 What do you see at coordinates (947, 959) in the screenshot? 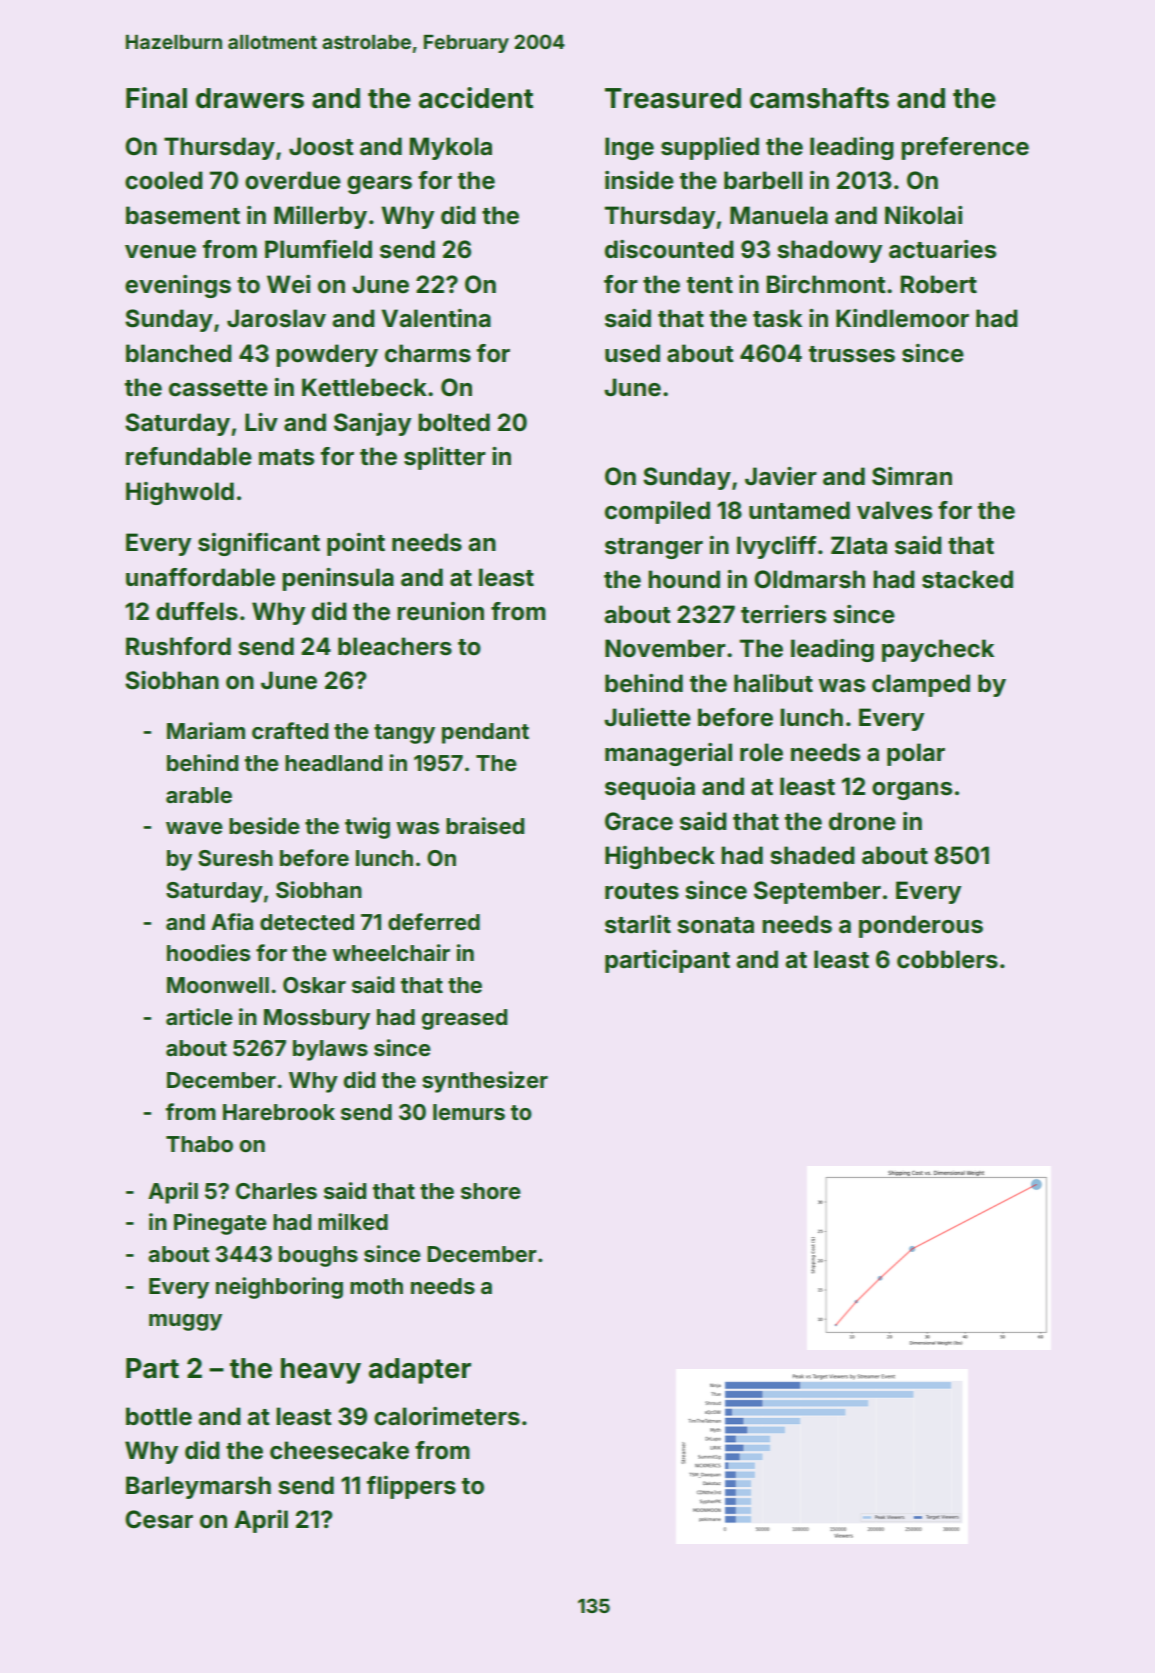
I see `cobblers` at bounding box center [947, 959].
